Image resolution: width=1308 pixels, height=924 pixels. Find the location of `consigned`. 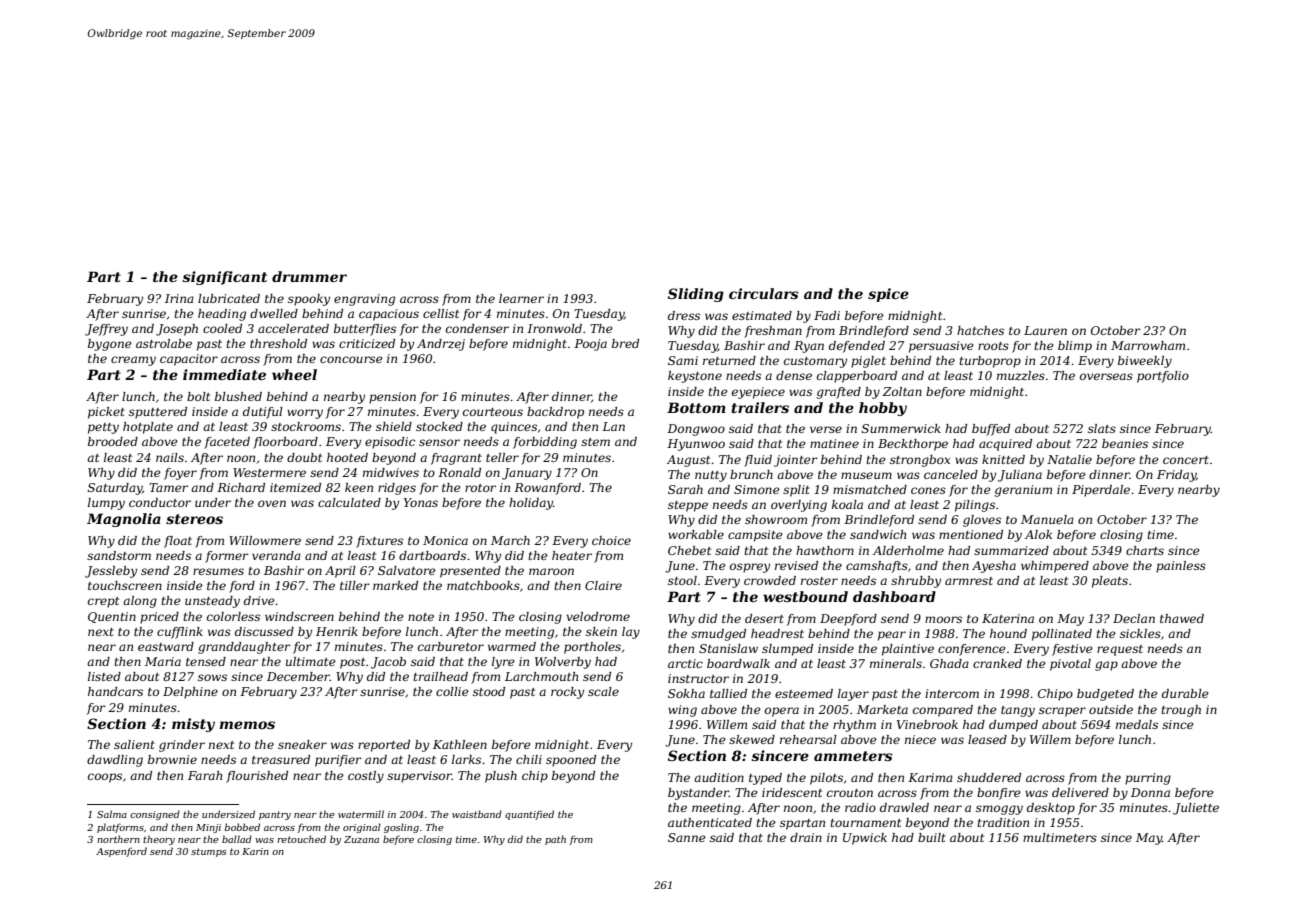

consigned is located at coordinates (155, 815).
